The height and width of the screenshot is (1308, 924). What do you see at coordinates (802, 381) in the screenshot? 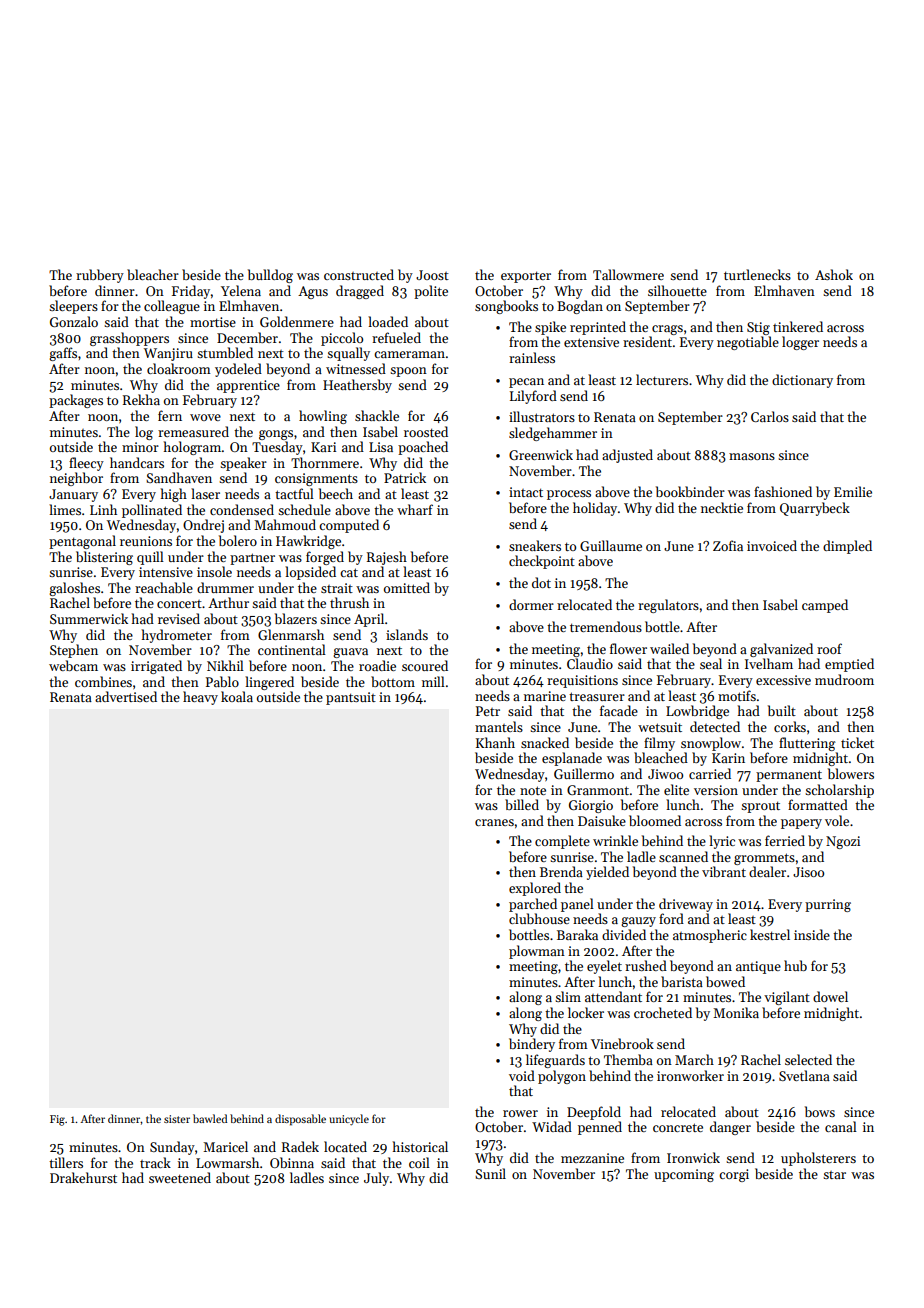
I see `dictionary` at bounding box center [802, 381].
